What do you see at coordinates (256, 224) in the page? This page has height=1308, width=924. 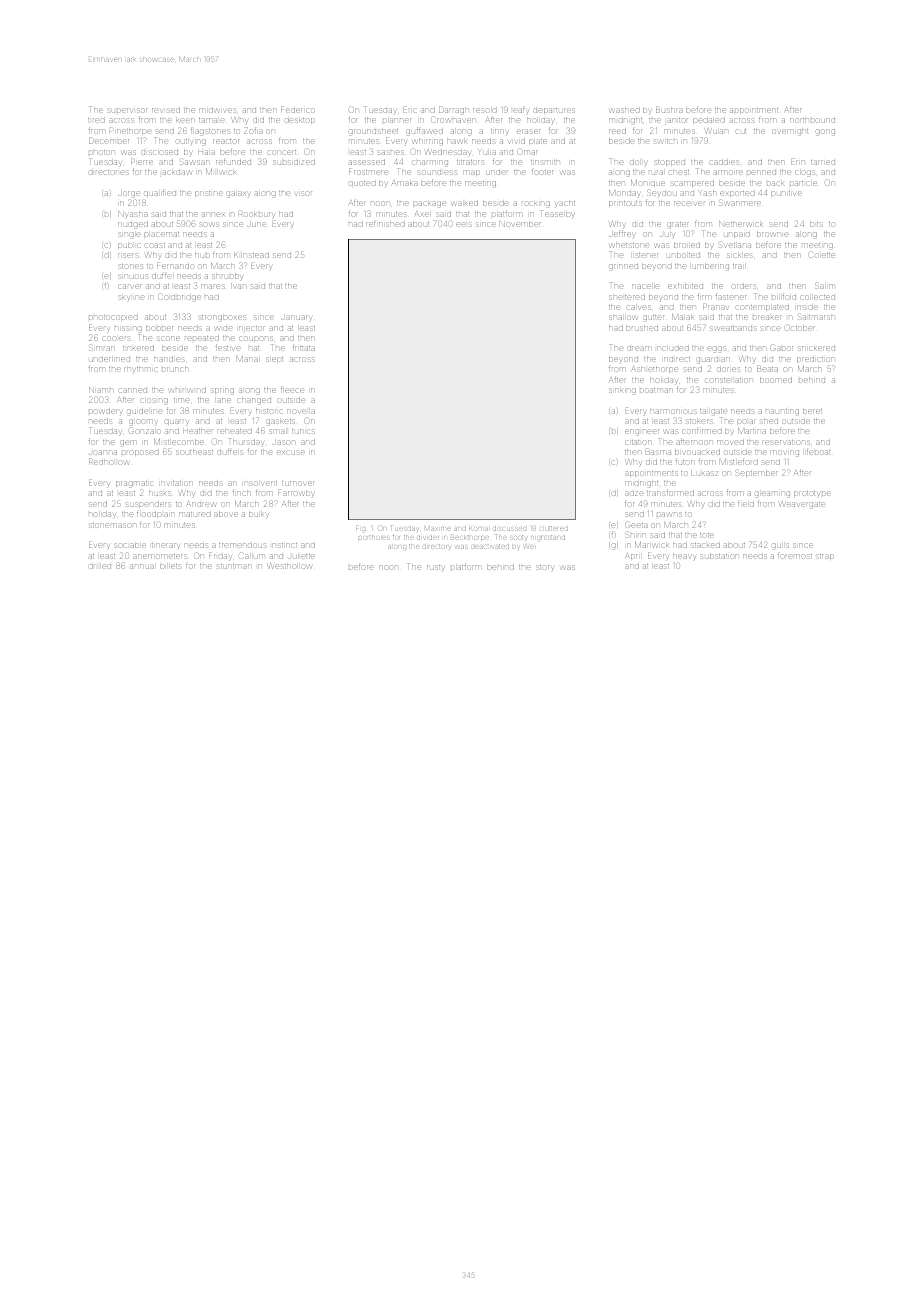 I see `June` at bounding box center [256, 224].
